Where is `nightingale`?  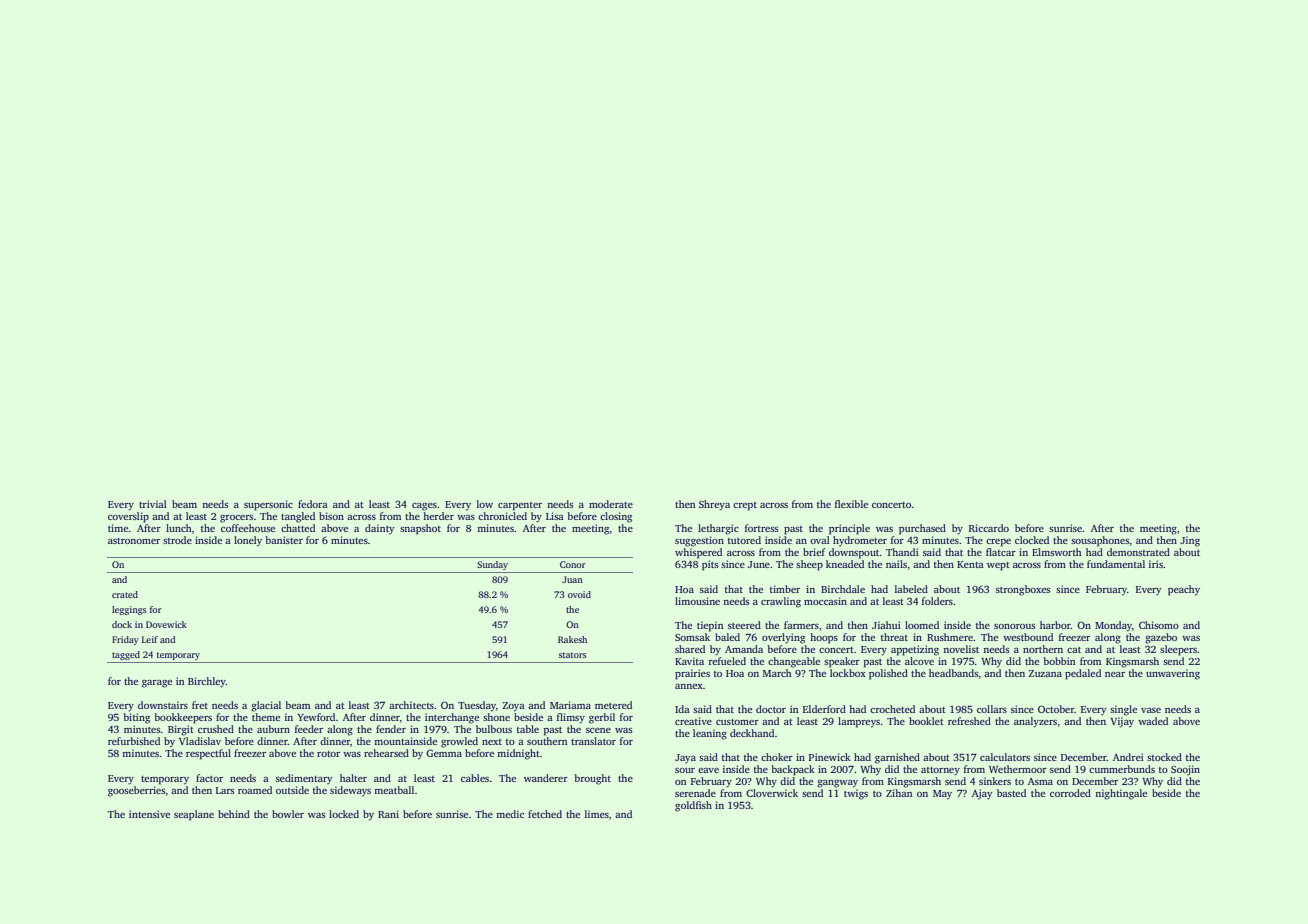
nightingale is located at coordinates (1121, 794).
